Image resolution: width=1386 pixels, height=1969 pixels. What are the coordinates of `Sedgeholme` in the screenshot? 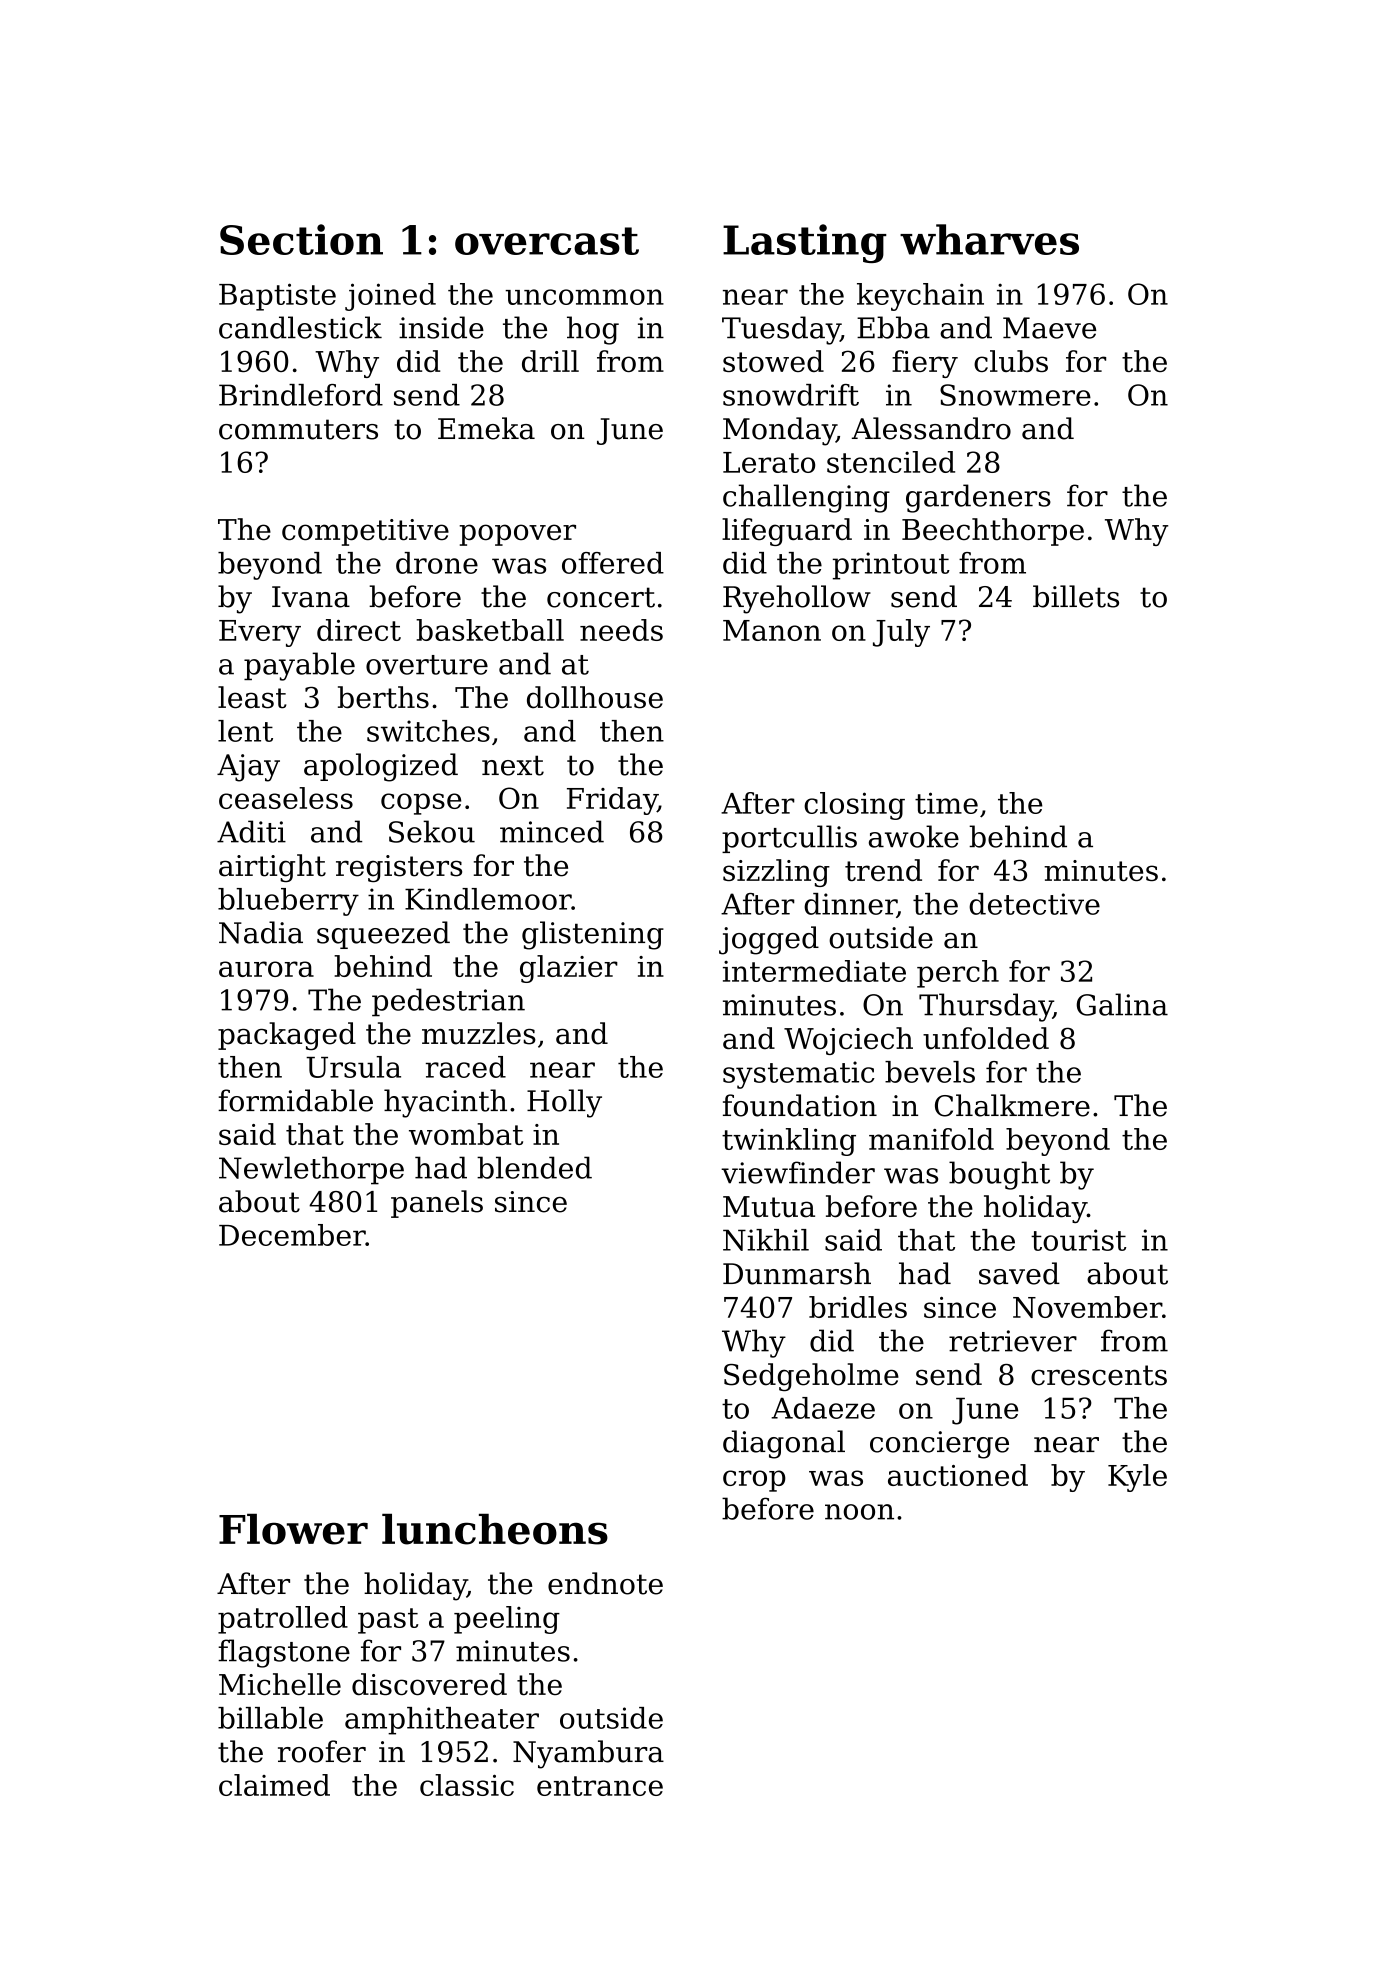 It's located at (811, 1377).
